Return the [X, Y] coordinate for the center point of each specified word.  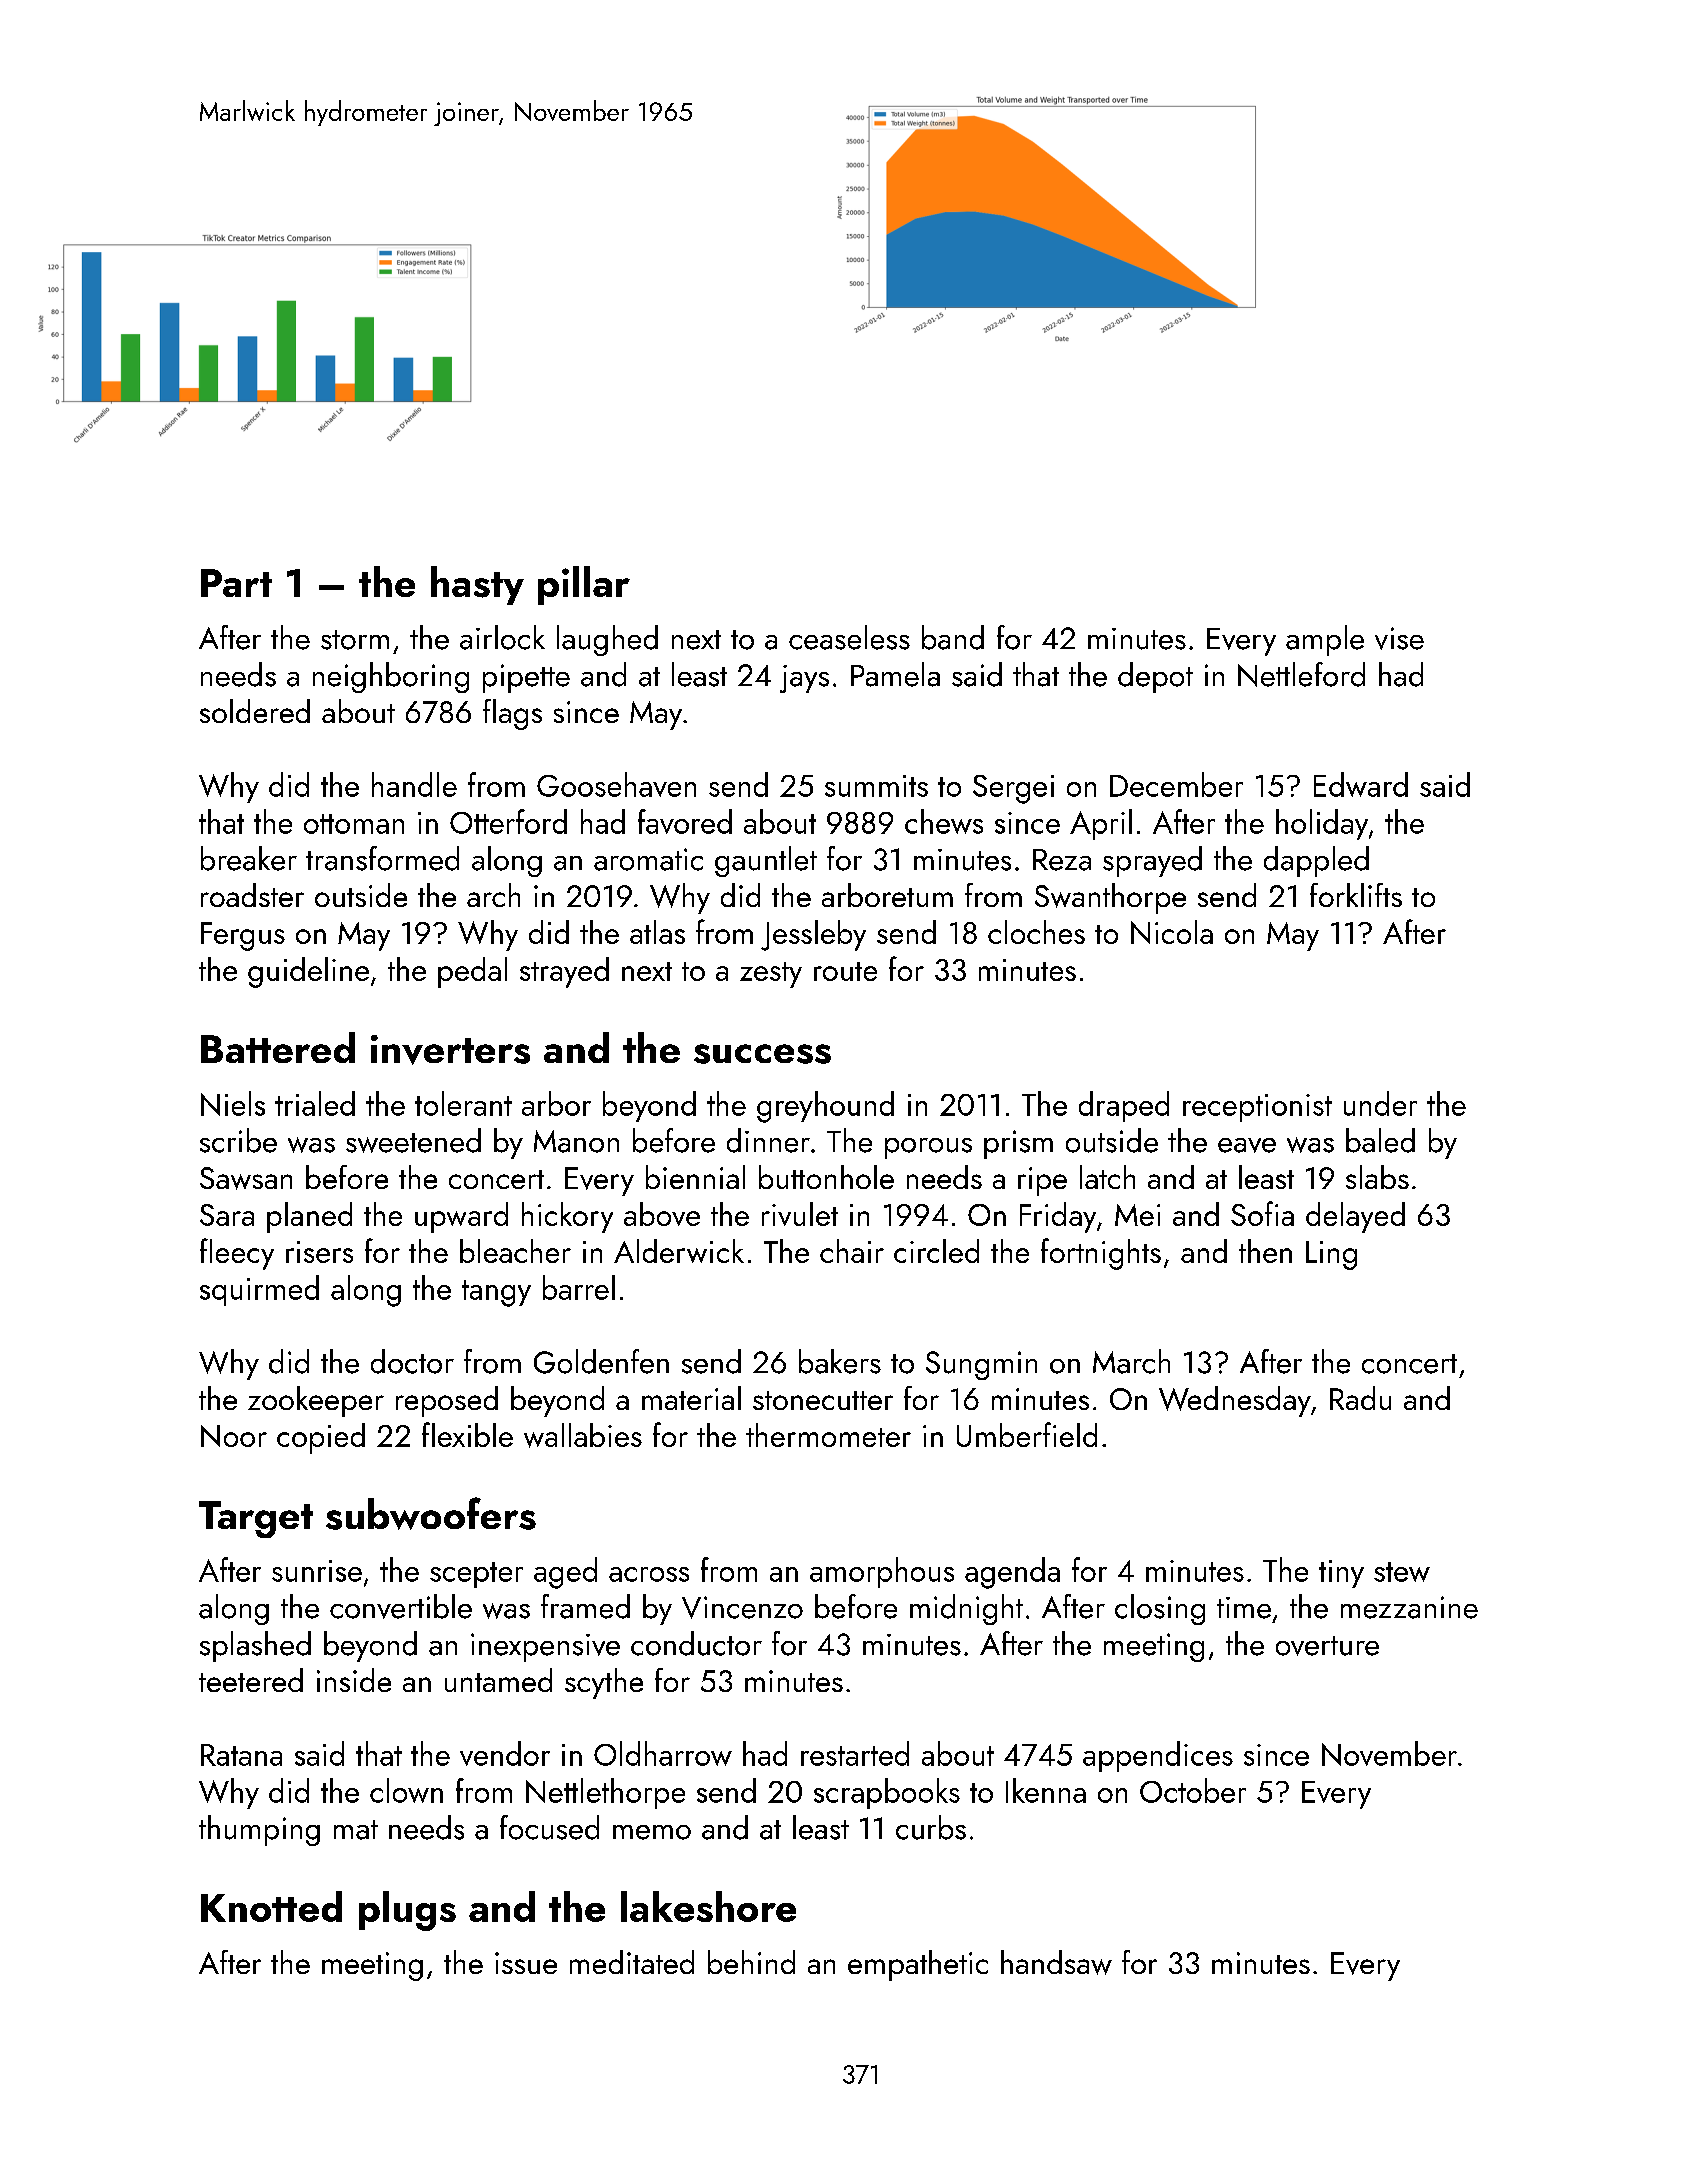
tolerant [463, 1103]
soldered [255, 711]
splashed [255, 1646]
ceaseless [849, 637]
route [845, 971]
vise [1399, 638]
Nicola [1172, 932]
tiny [1341, 1574]
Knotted [271, 1906]
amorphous [882, 1572]
